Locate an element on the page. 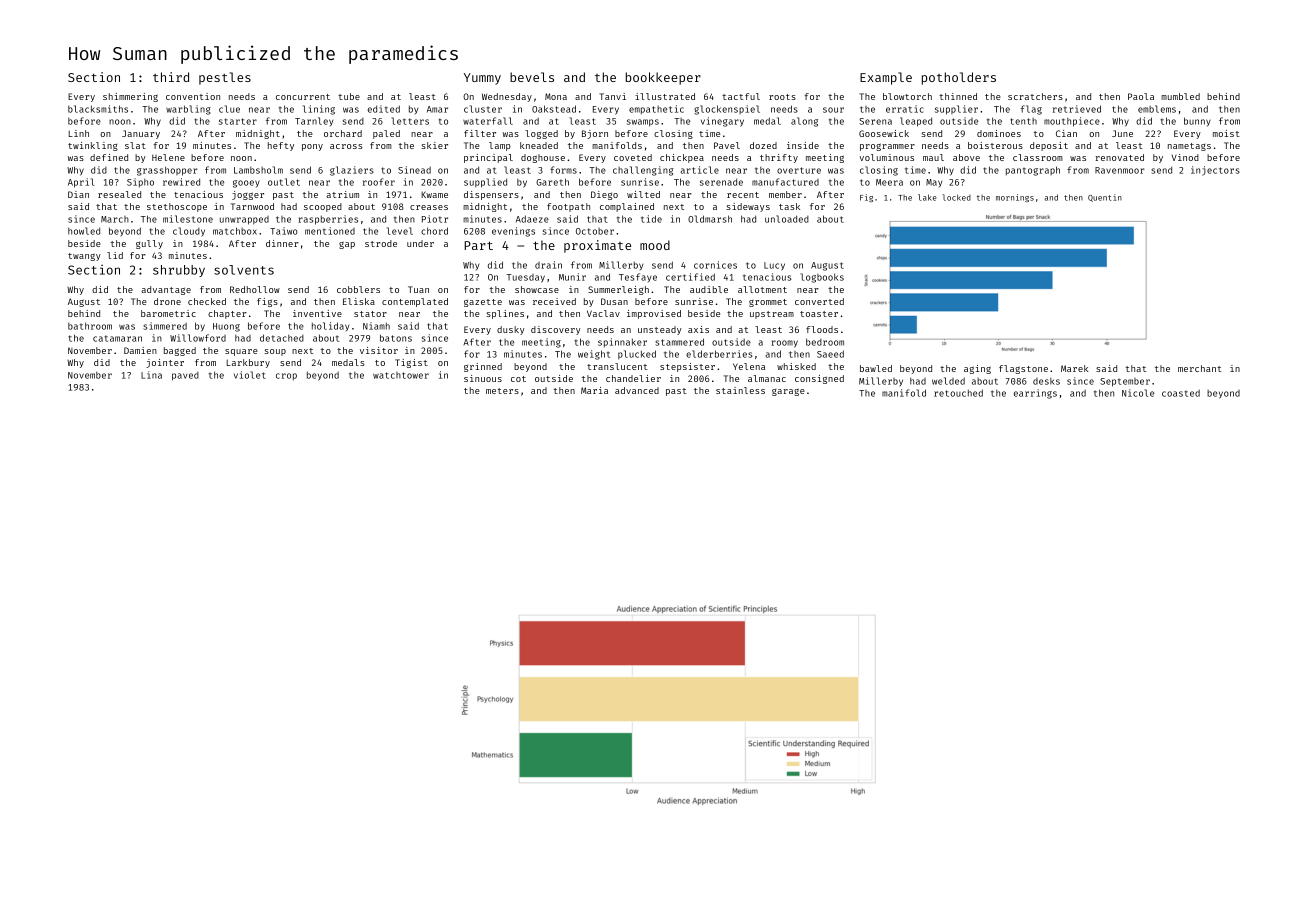 The image size is (1308, 924). advanced is located at coordinates (637, 390).
